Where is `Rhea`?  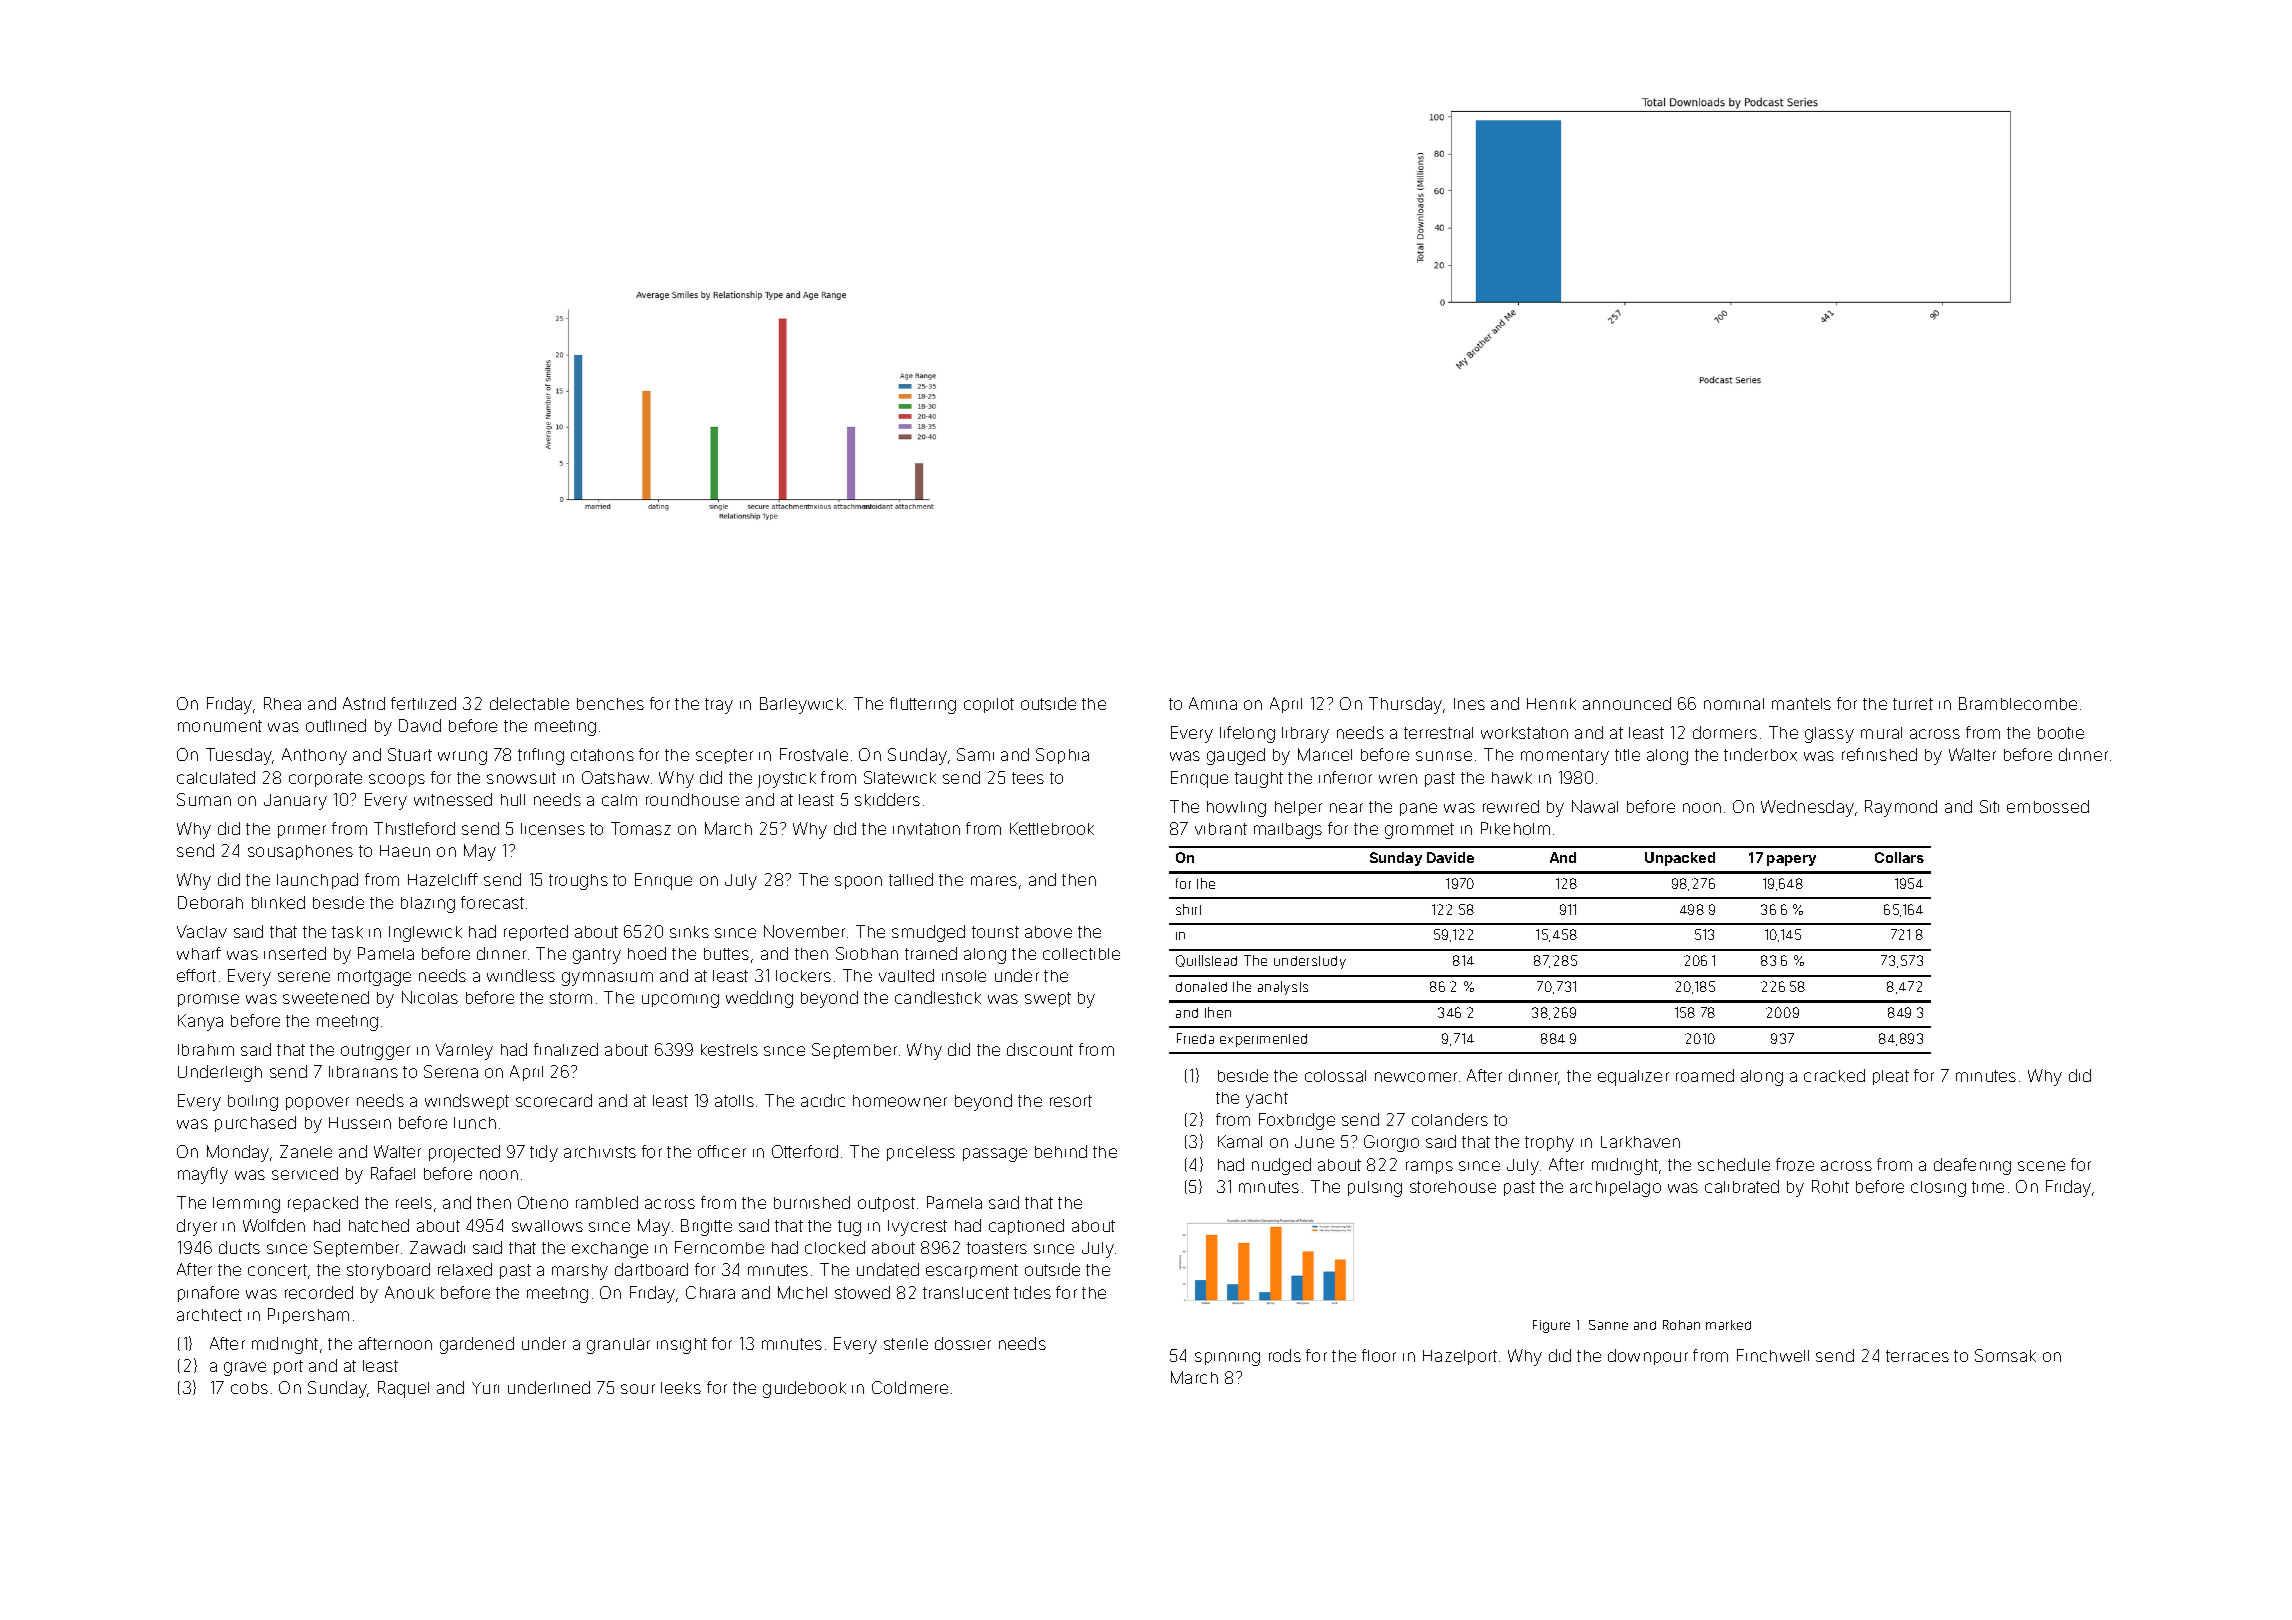
Rhea is located at coordinates (282, 703).
